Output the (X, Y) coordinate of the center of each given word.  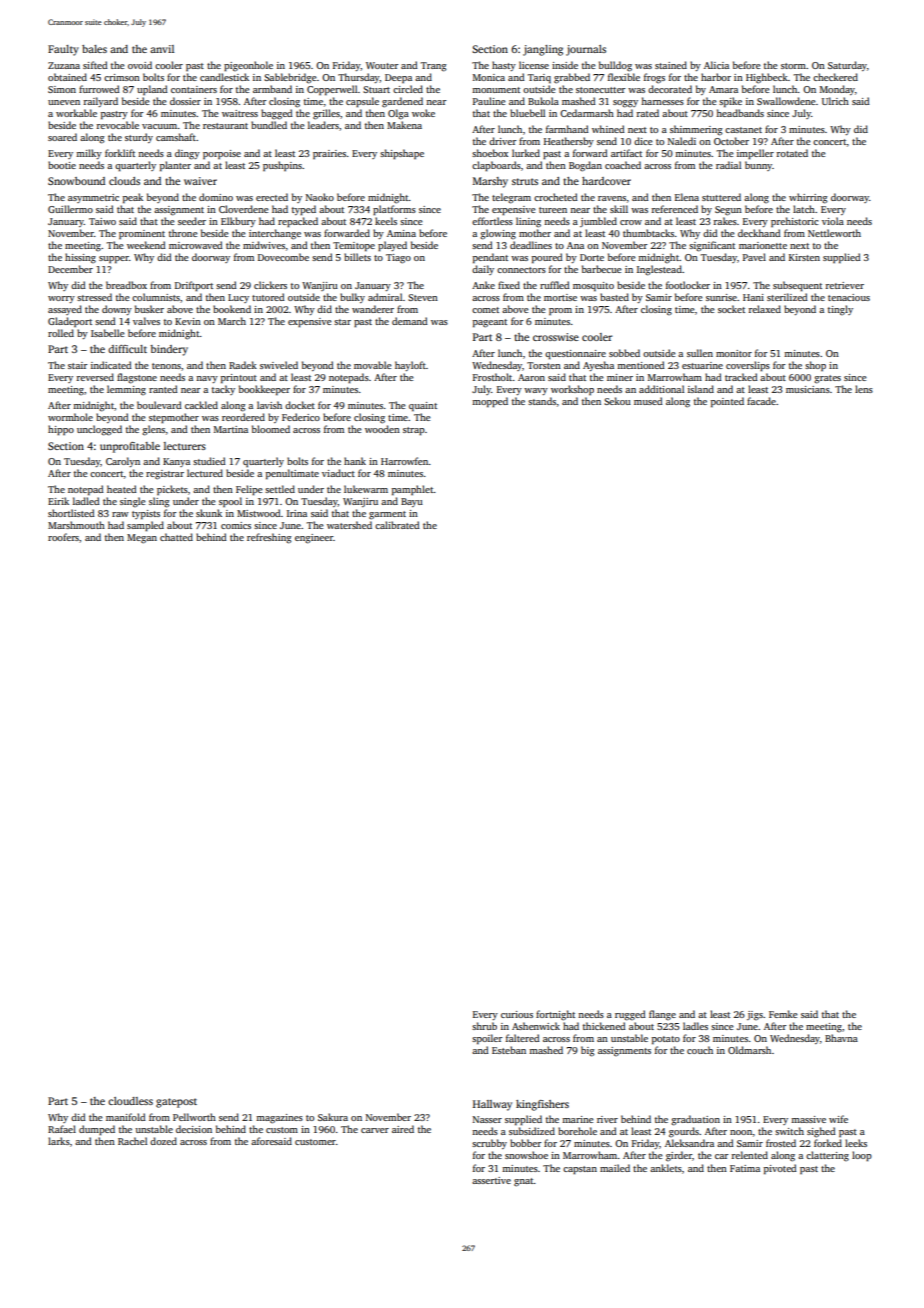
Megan (142, 539)
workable (76, 113)
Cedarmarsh (587, 113)
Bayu (412, 502)
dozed (163, 1141)
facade (761, 401)
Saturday (847, 66)
